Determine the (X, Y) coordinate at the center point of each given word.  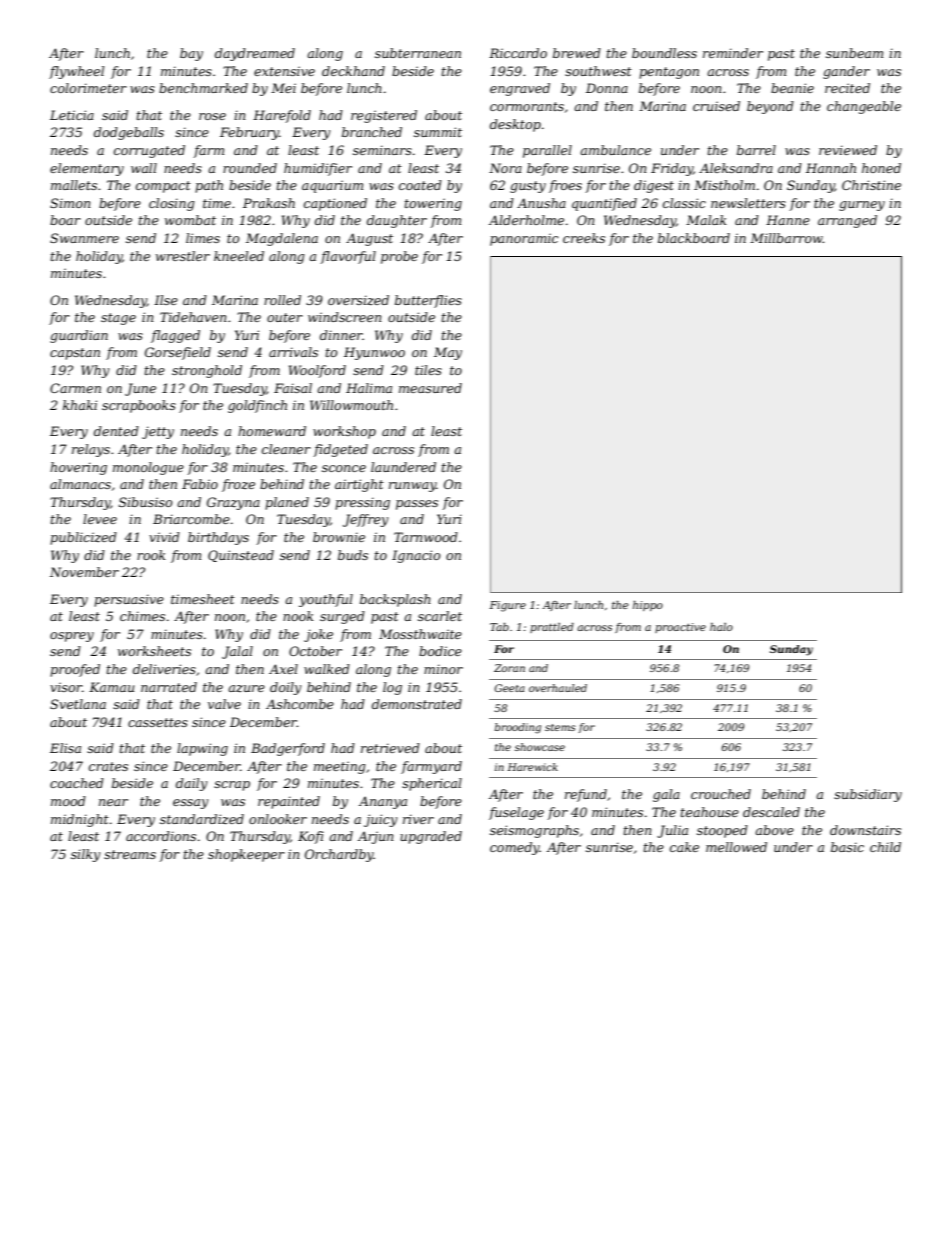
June (140, 389)
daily (192, 784)
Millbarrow (786, 238)
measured (430, 388)
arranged (847, 221)
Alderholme (526, 220)
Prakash (269, 203)
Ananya (383, 802)
